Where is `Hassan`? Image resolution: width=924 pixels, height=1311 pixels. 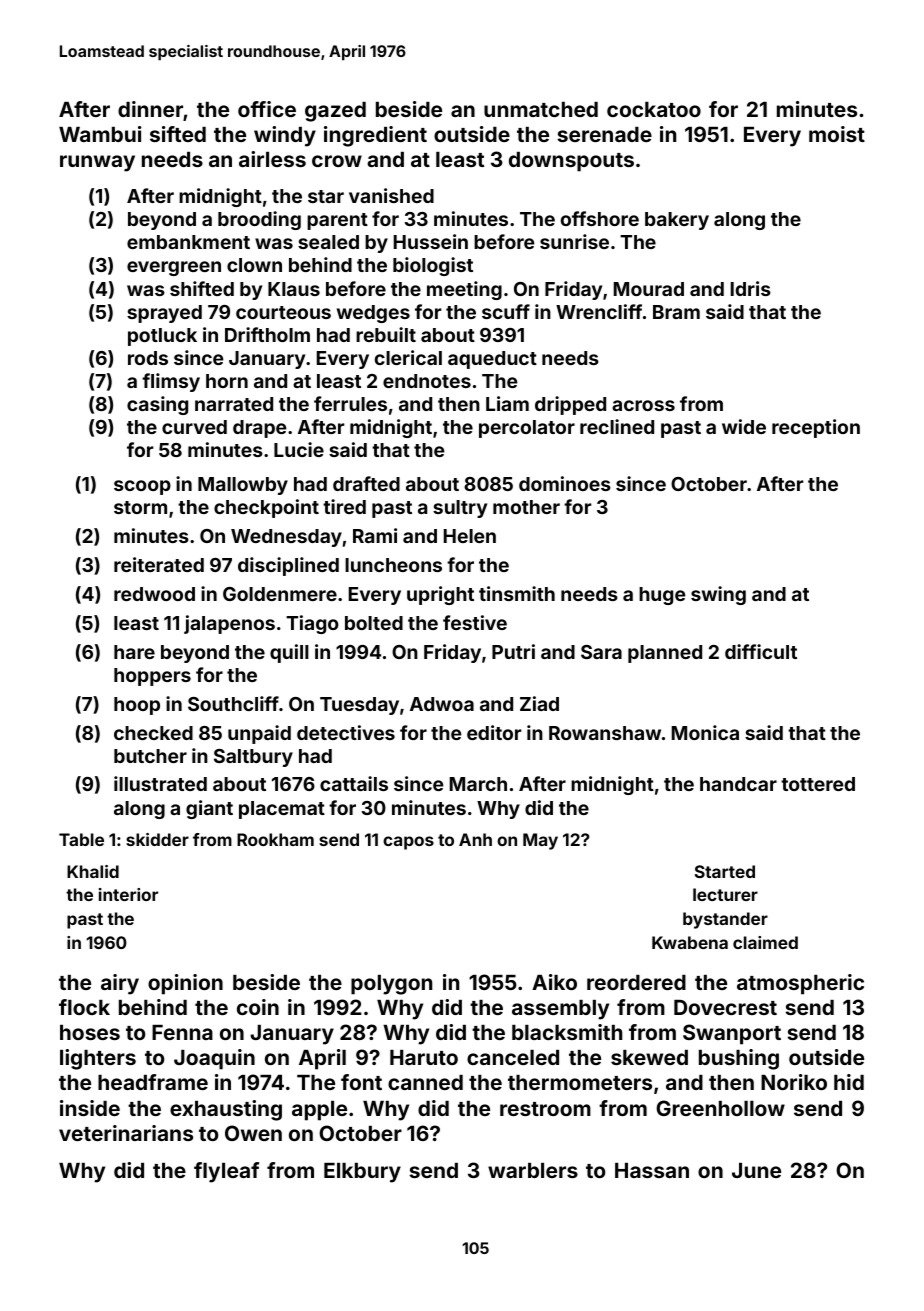 Hassan is located at coordinates (652, 1170).
